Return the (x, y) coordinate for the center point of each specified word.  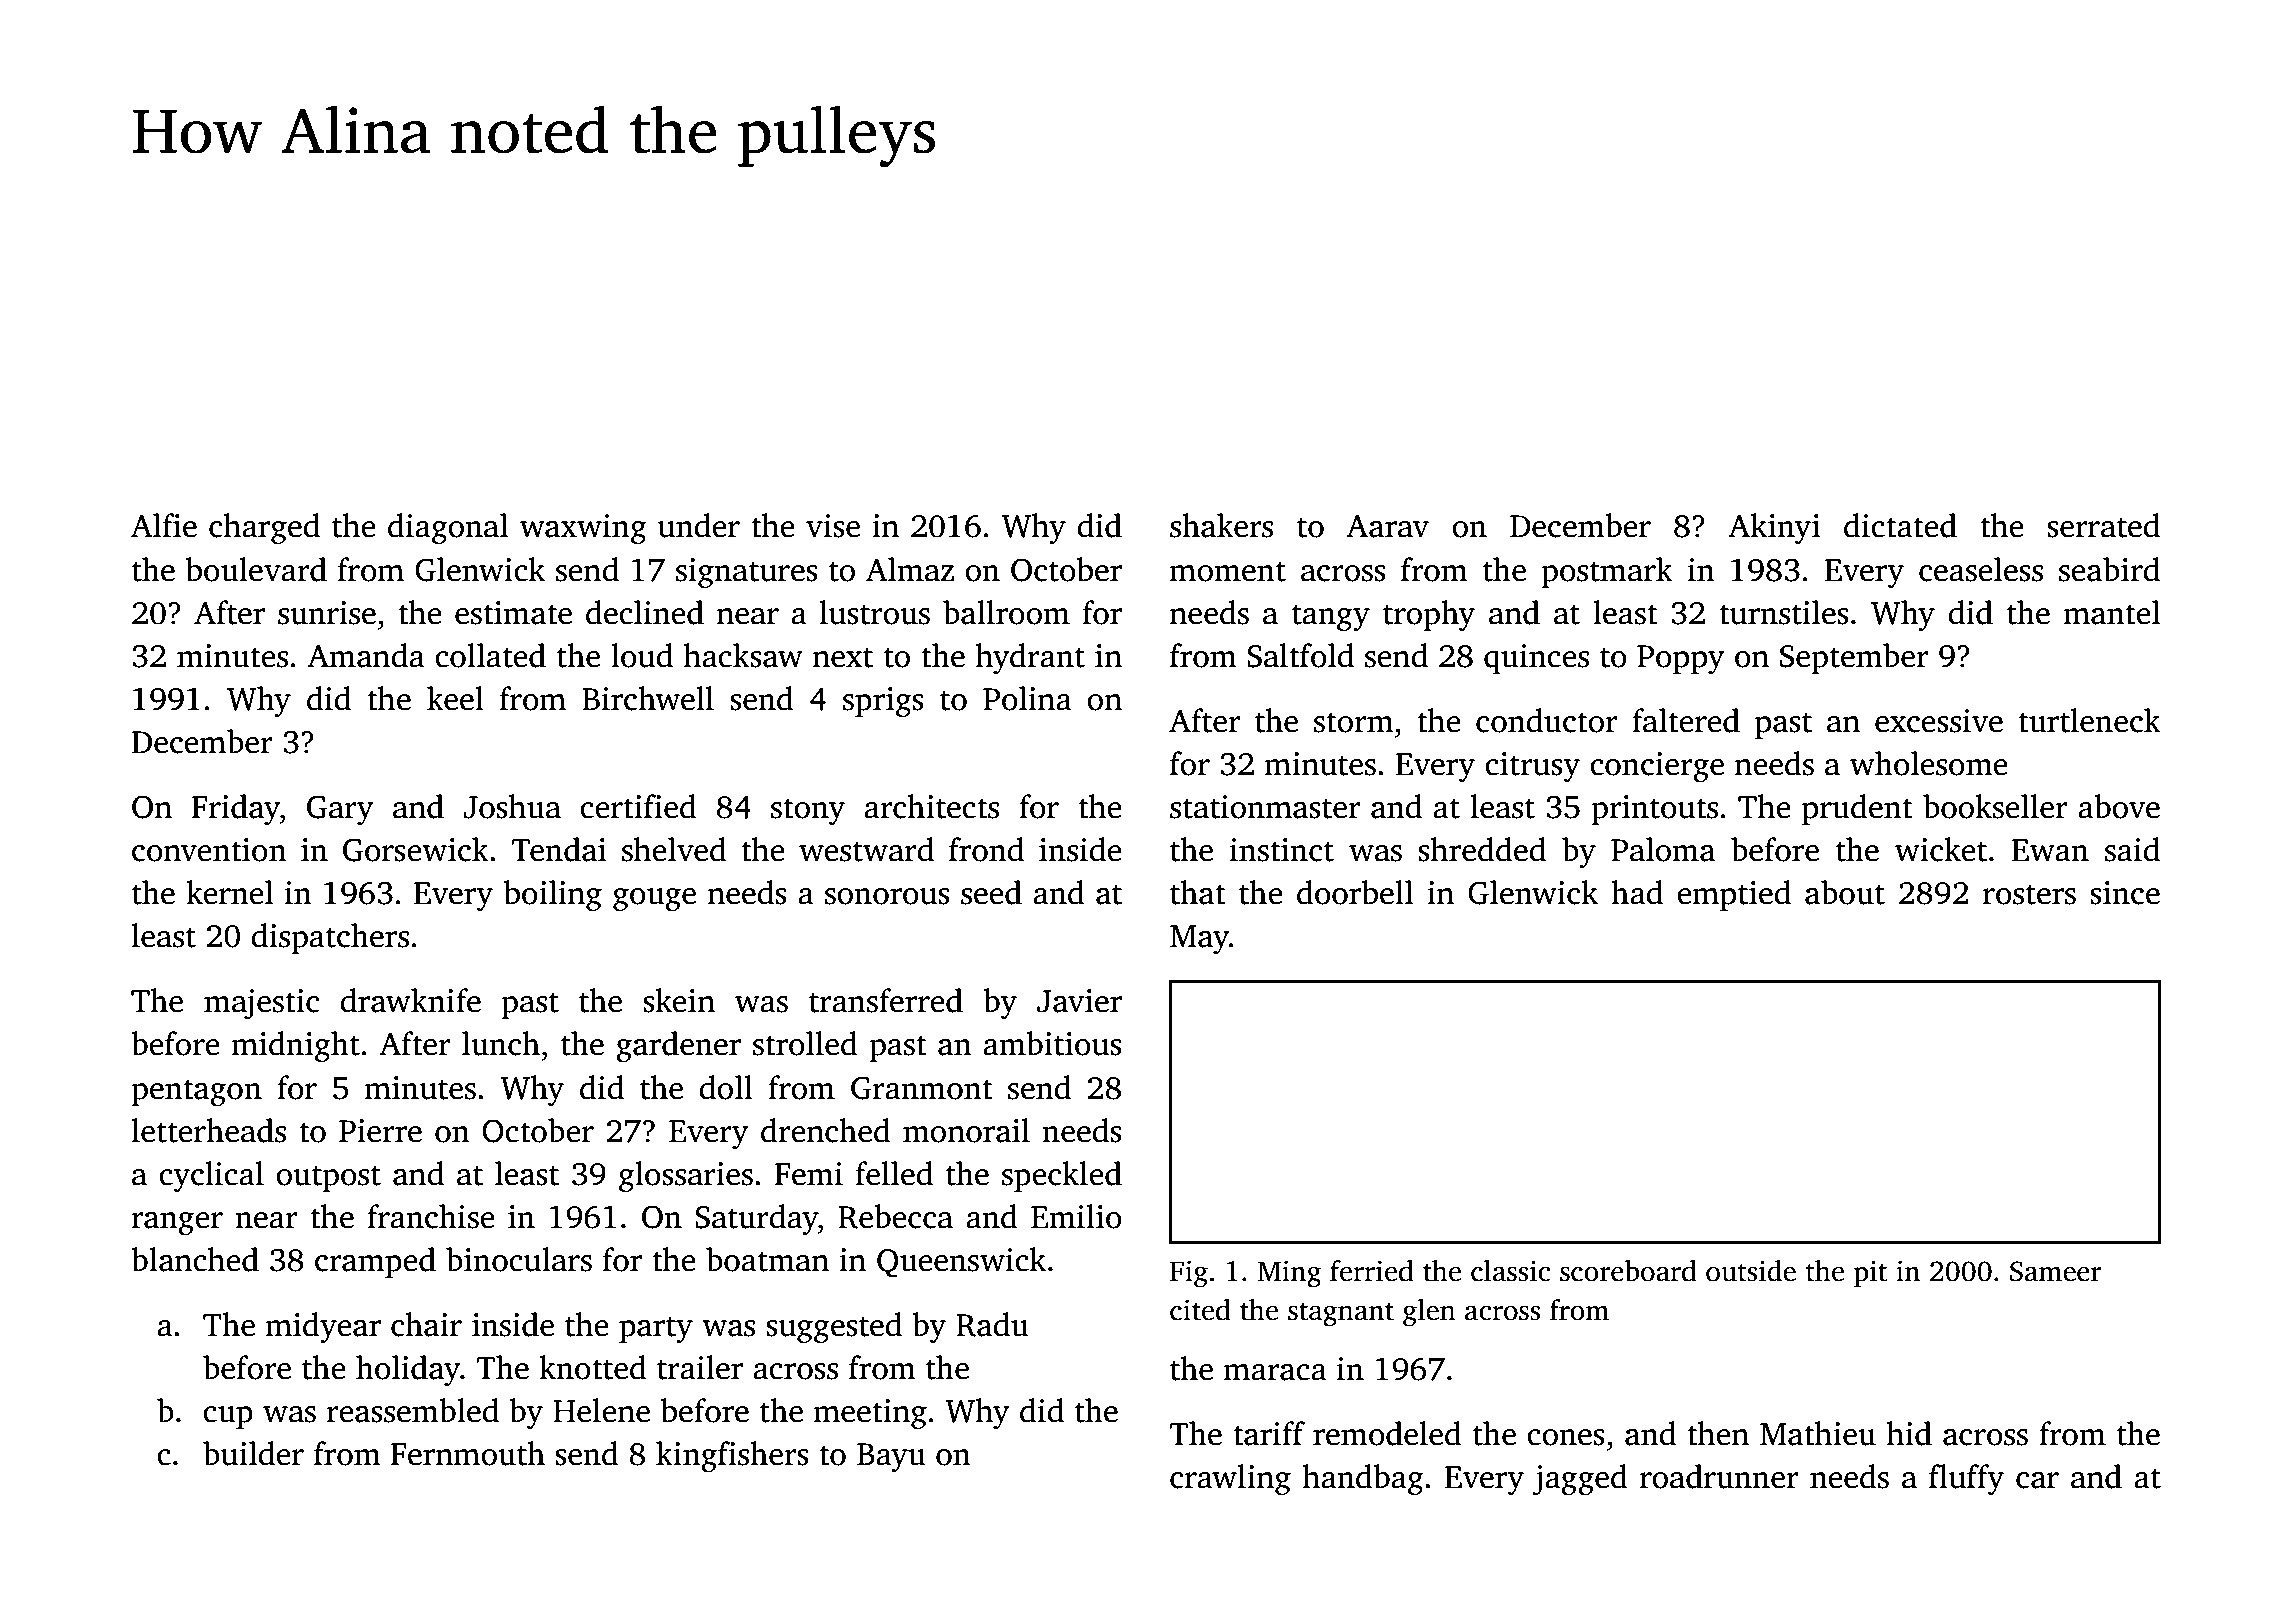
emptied (1734, 895)
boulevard (256, 569)
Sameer (2056, 1271)
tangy (1331, 618)
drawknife (410, 1000)
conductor (1547, 720)
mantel (2112, 612)
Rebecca (895, 1216)
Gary (340, 810)
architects (931, 806)
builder (253, 1453)
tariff (1269, 1433)
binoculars (519, 1259)
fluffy (1966, 1480)
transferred (886, 1000)
